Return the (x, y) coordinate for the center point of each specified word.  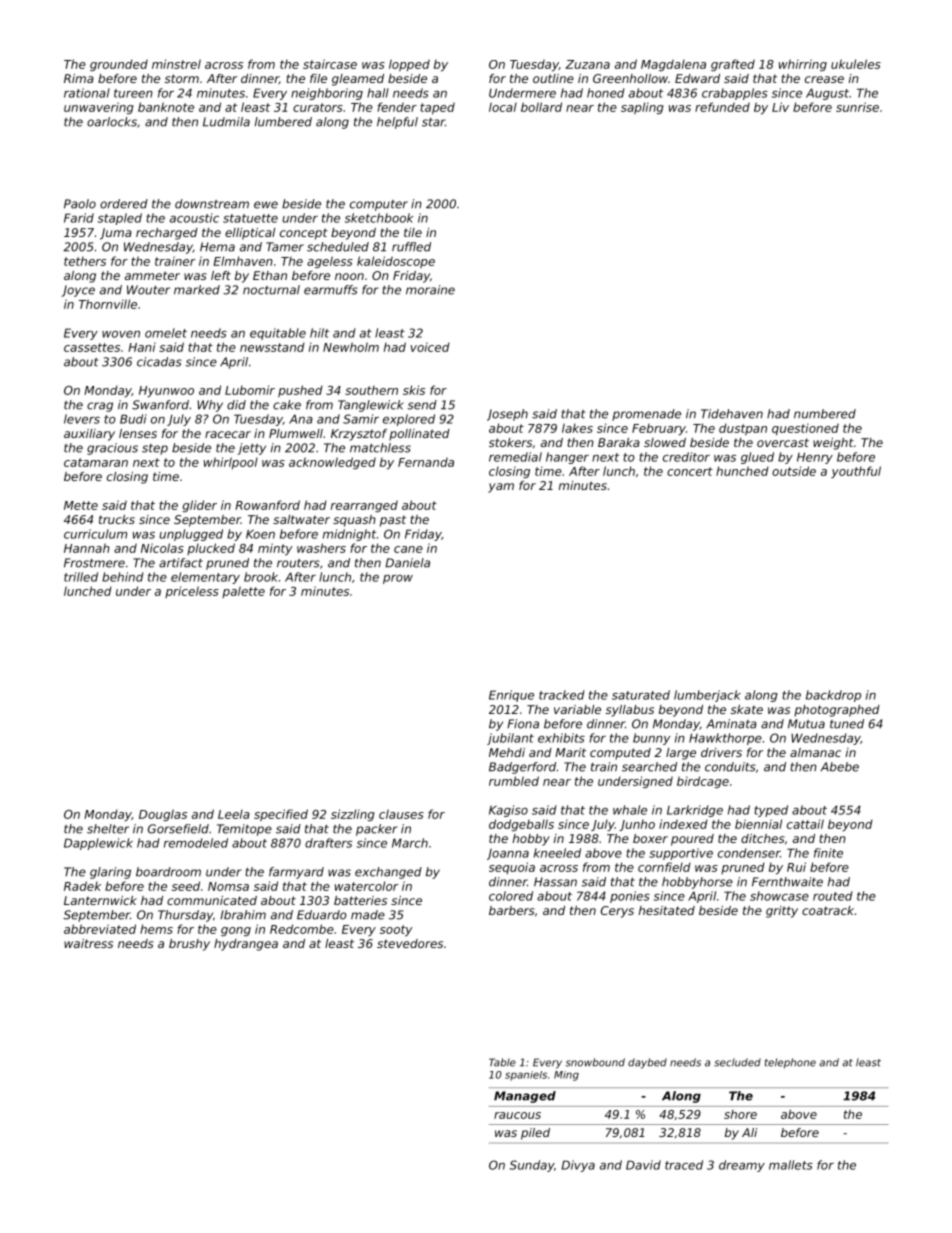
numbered (825, 414)
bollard (541, 107)
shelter (108, 829)
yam (501, 488)
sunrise (857, 107)
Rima (79, 78)
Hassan (555, 882)
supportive (681, 854)
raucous (517, 1115)
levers (82, 419)
